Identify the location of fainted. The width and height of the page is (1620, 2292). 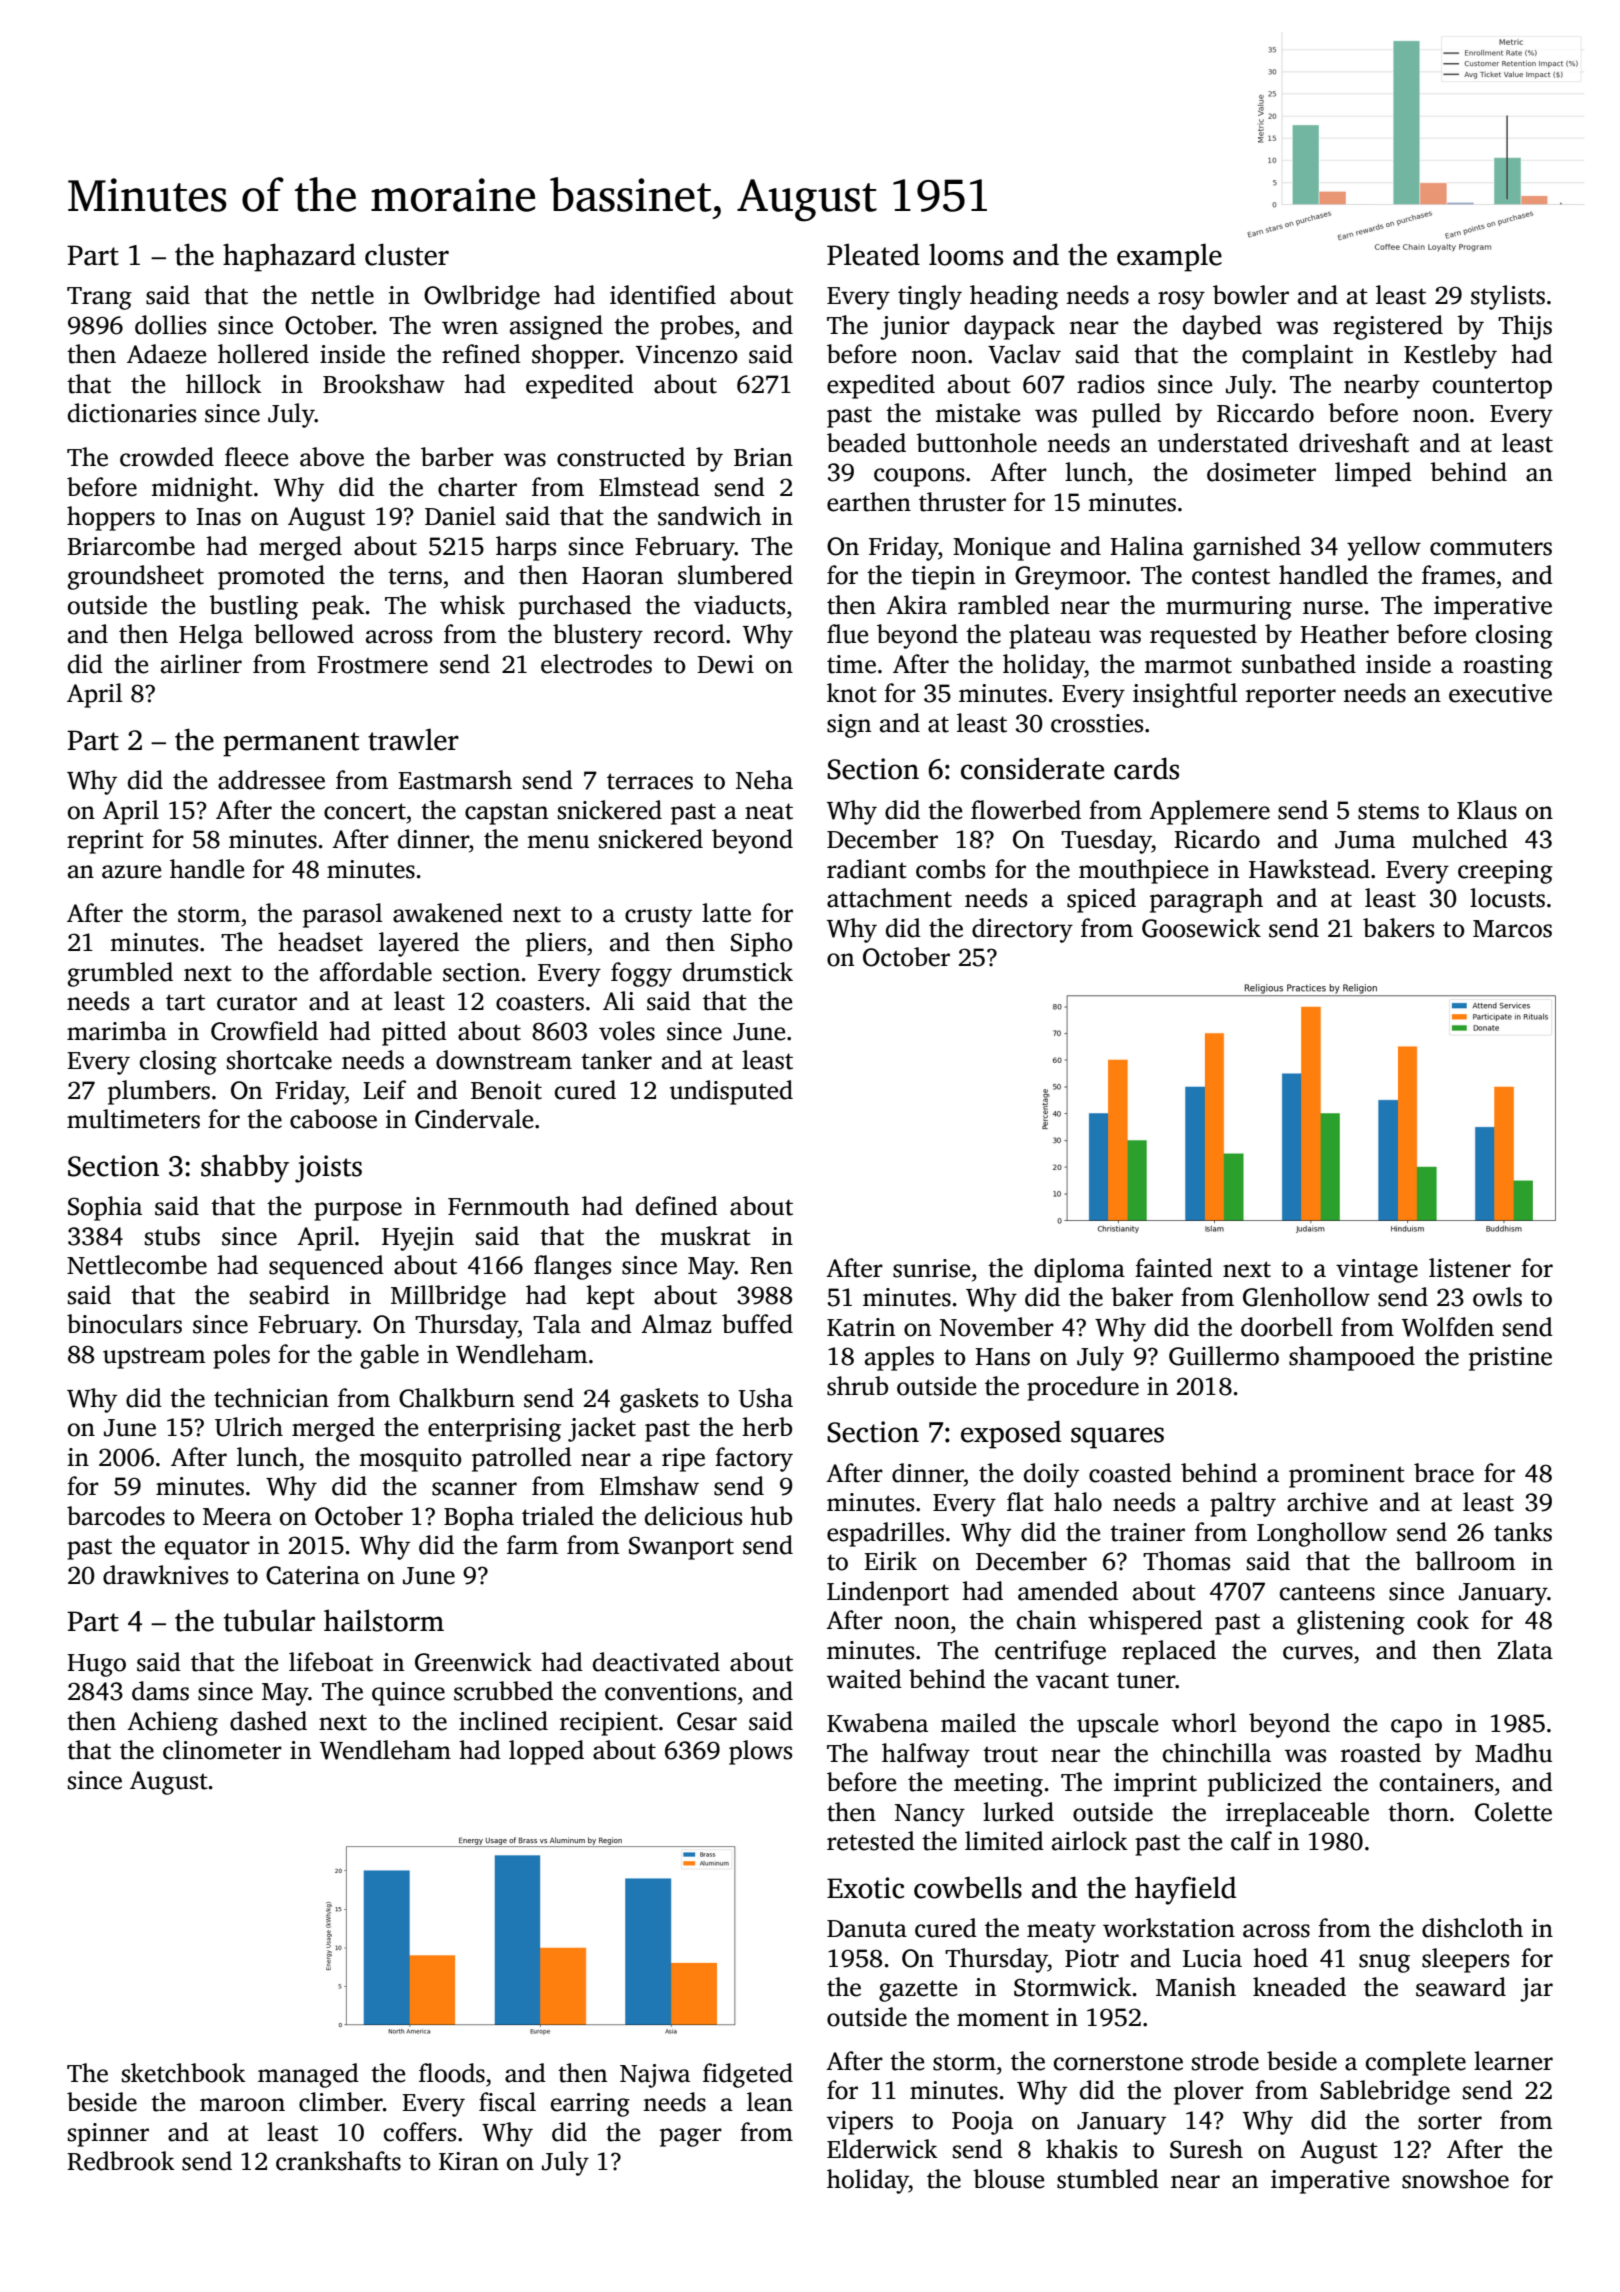
(1174, 1268).
